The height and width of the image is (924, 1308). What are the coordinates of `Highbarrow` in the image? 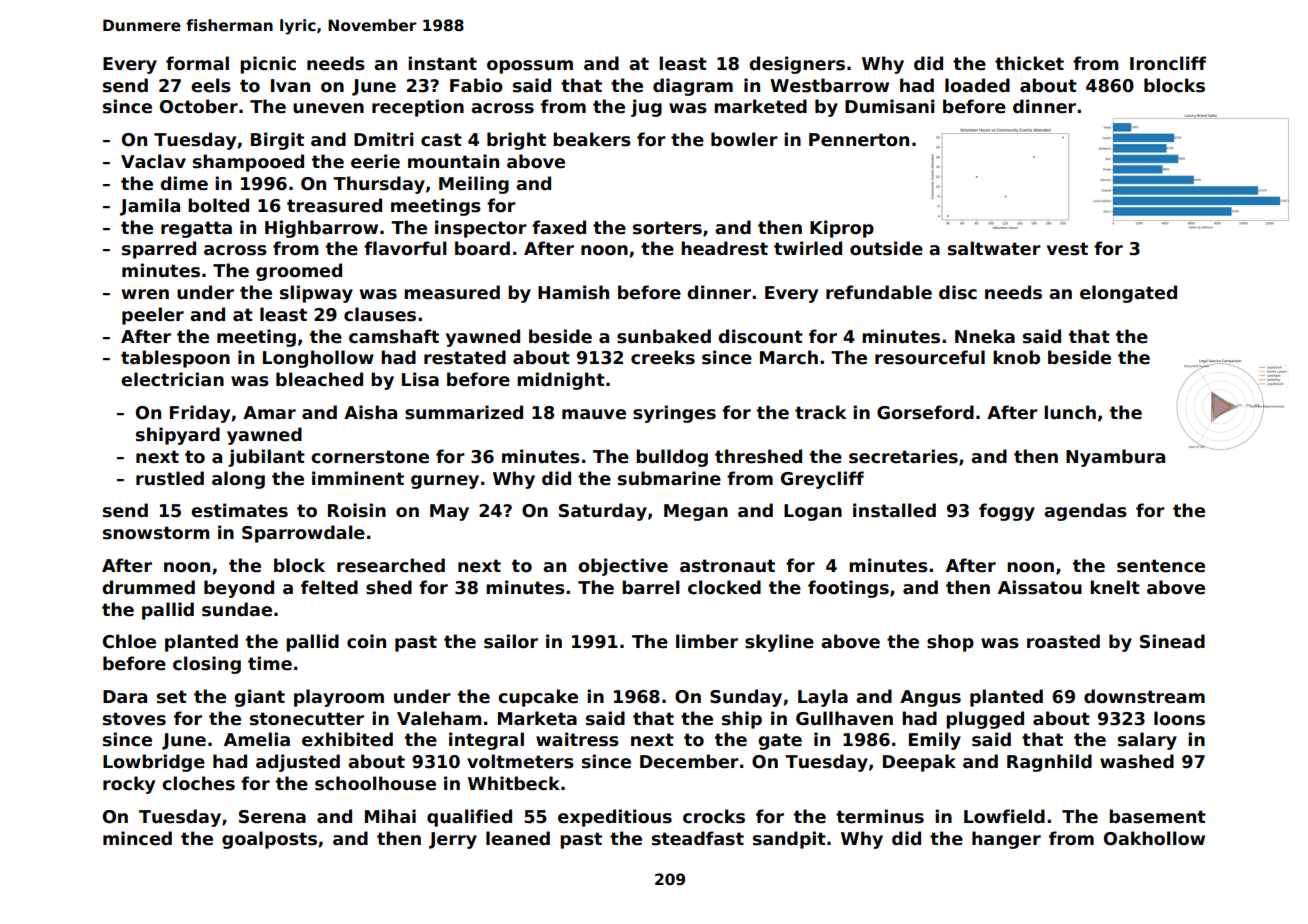 It's located at (321, 229).
